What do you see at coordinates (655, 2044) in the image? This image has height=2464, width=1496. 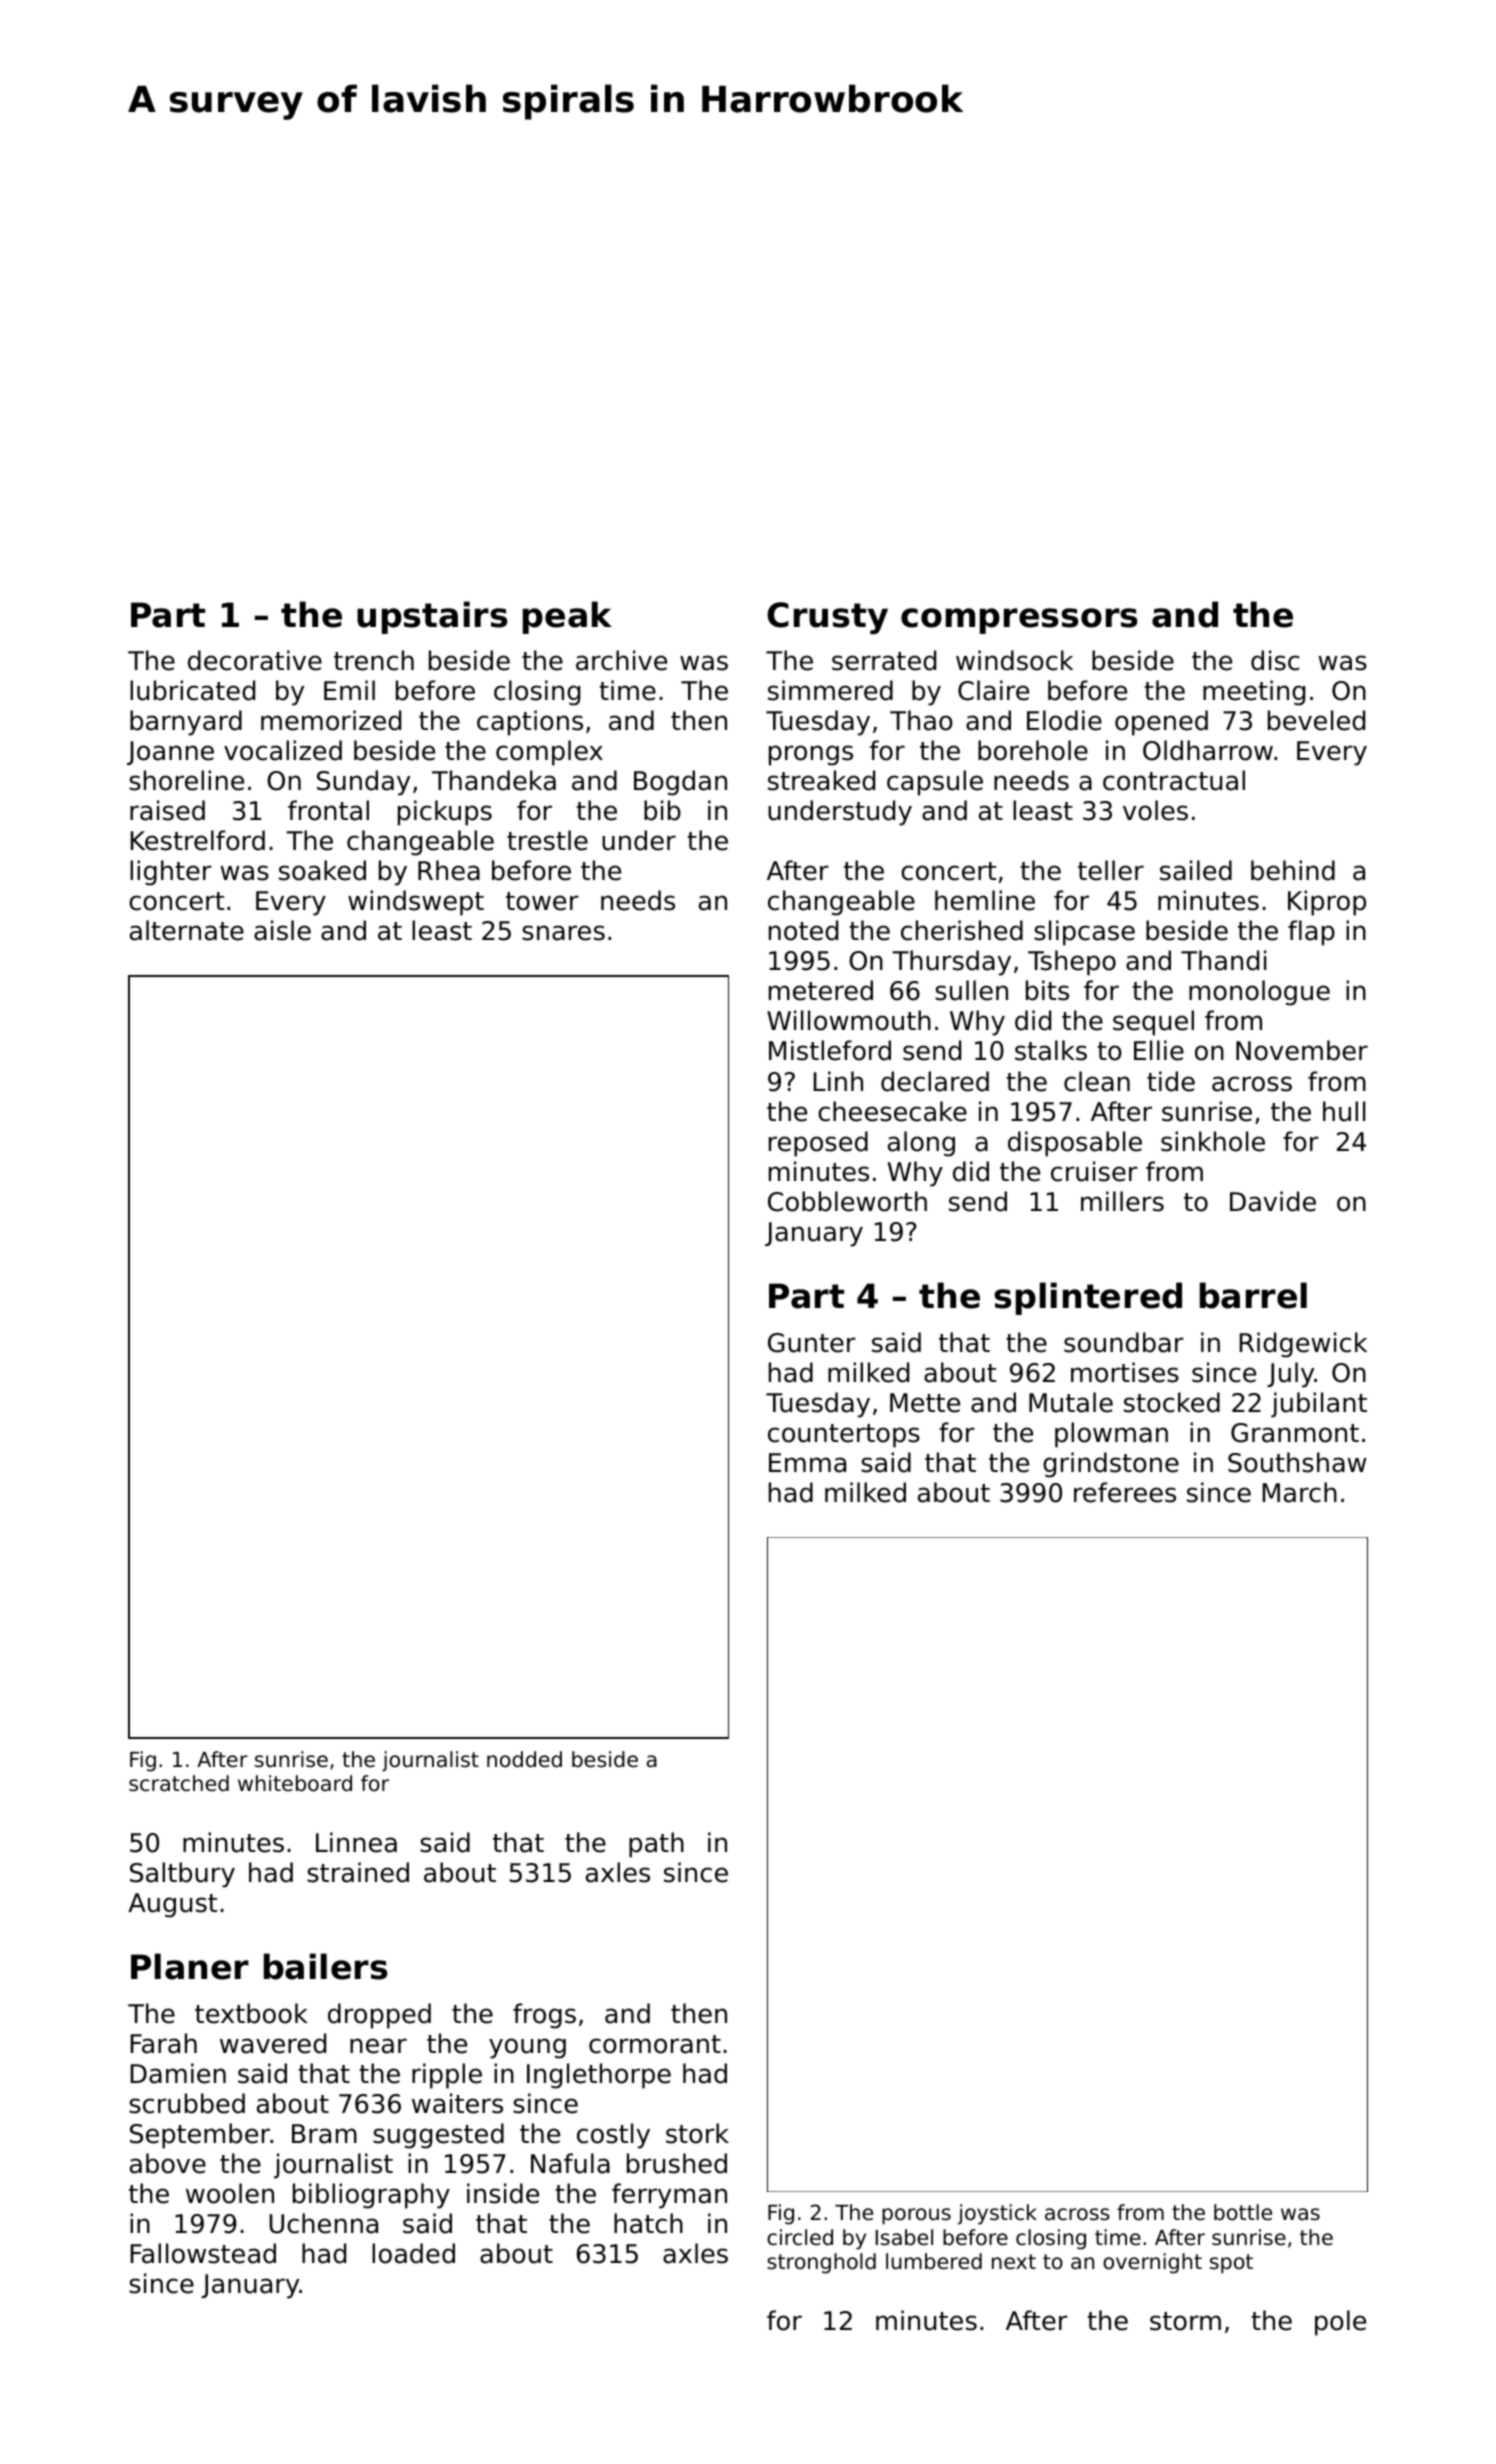 I see `cormorant` at bounding box center [655, 2044].
